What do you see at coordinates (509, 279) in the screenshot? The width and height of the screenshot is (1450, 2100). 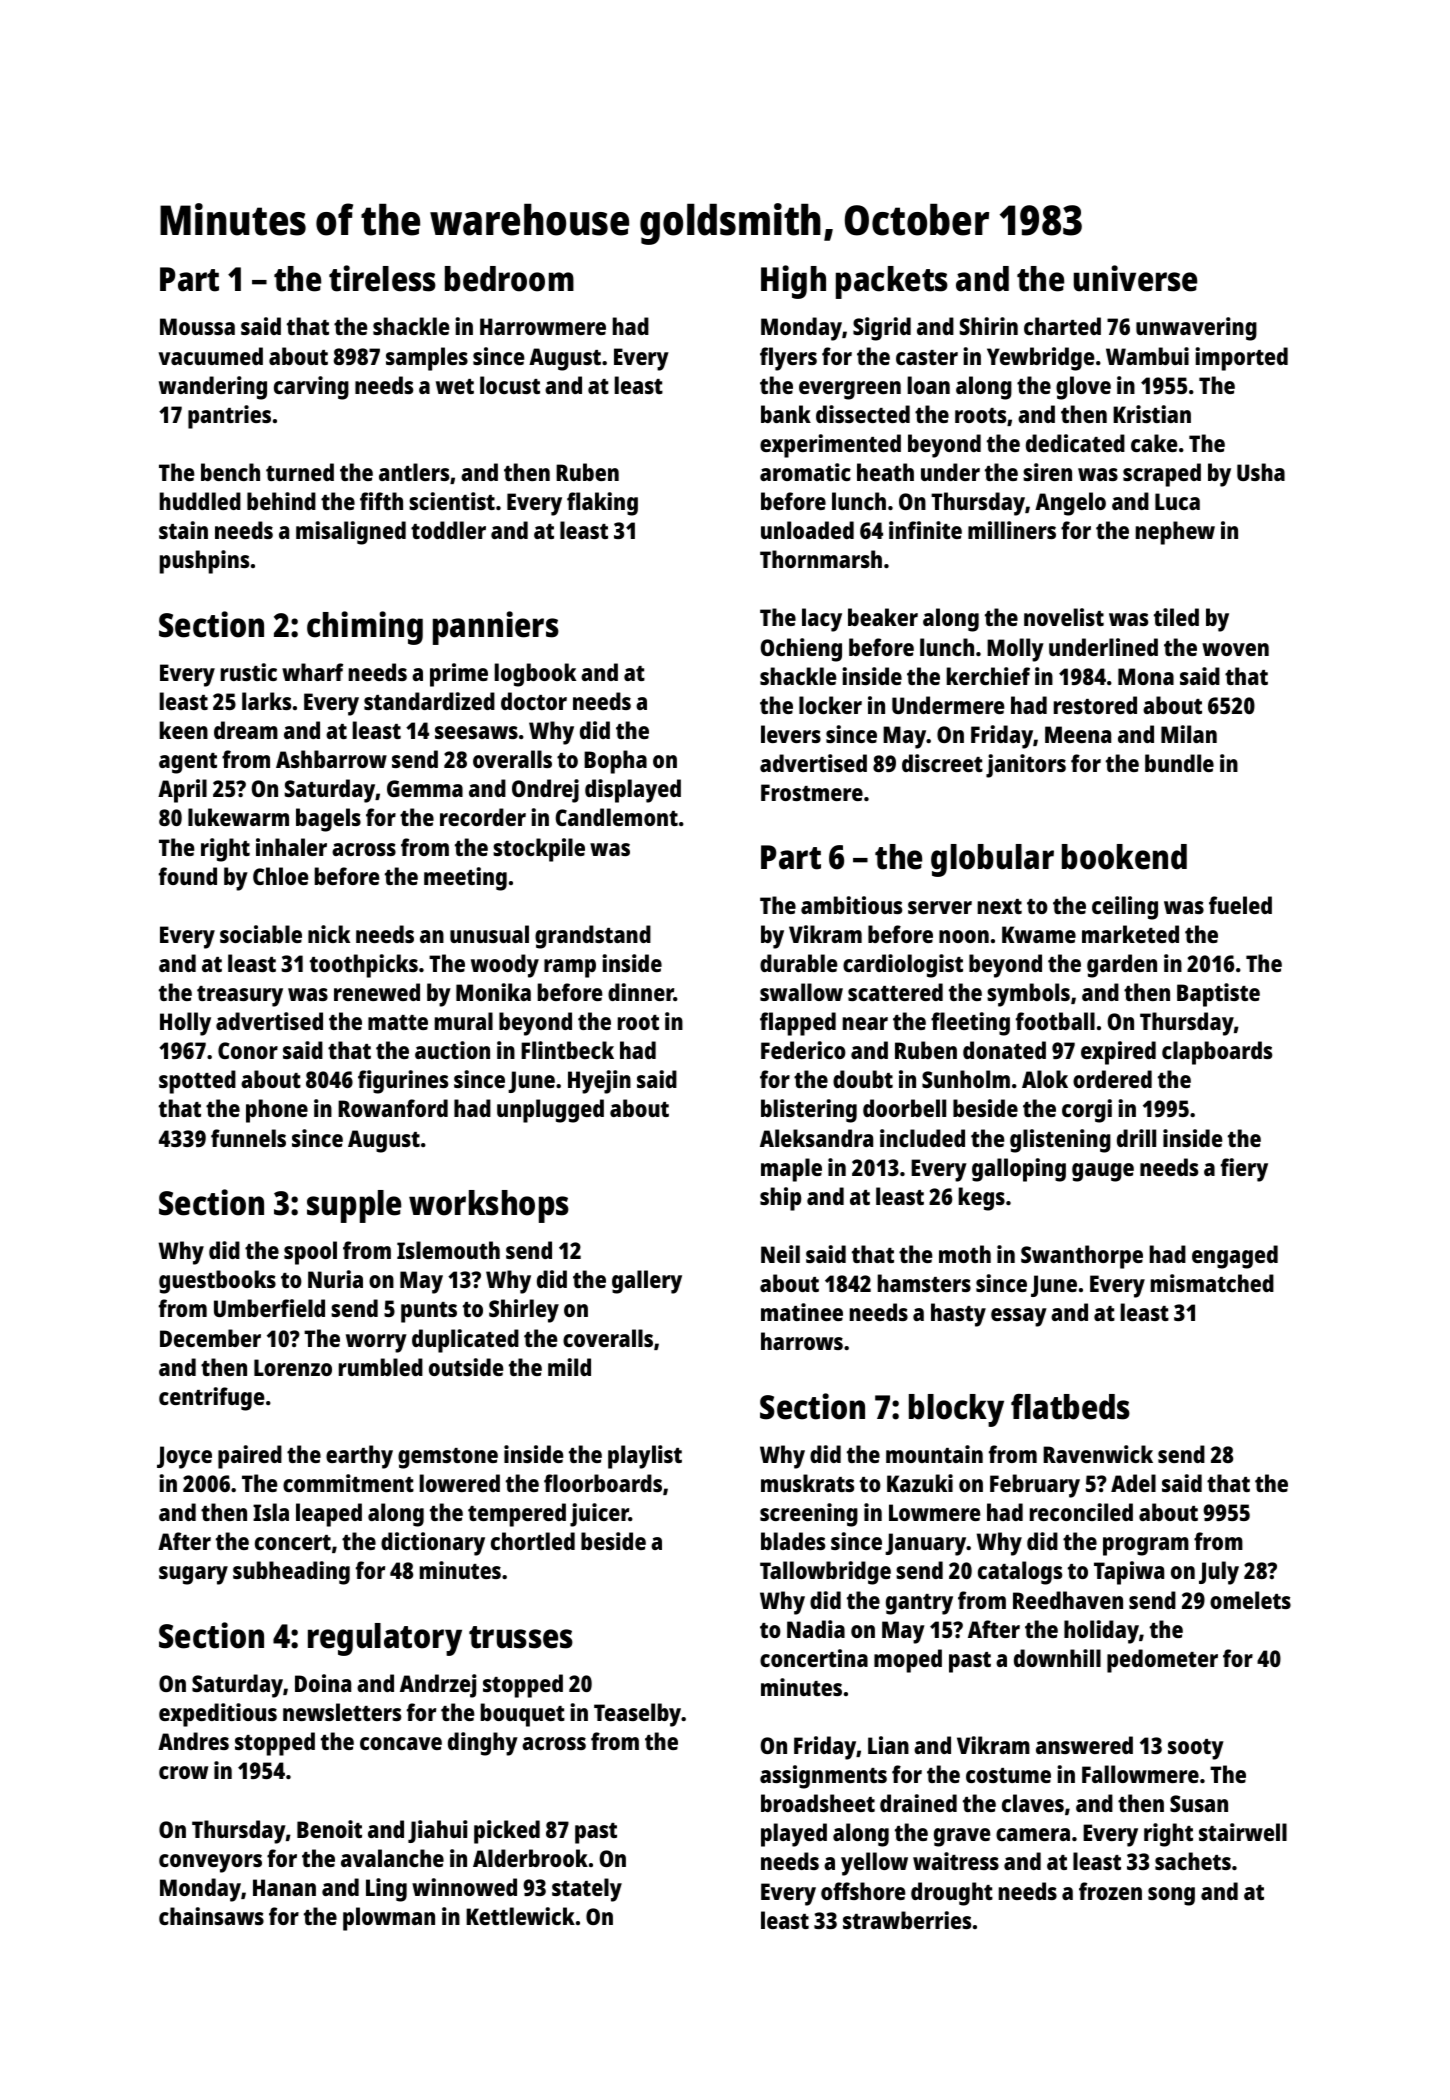 I see `bedroom` at bounding box center [509, 279].
